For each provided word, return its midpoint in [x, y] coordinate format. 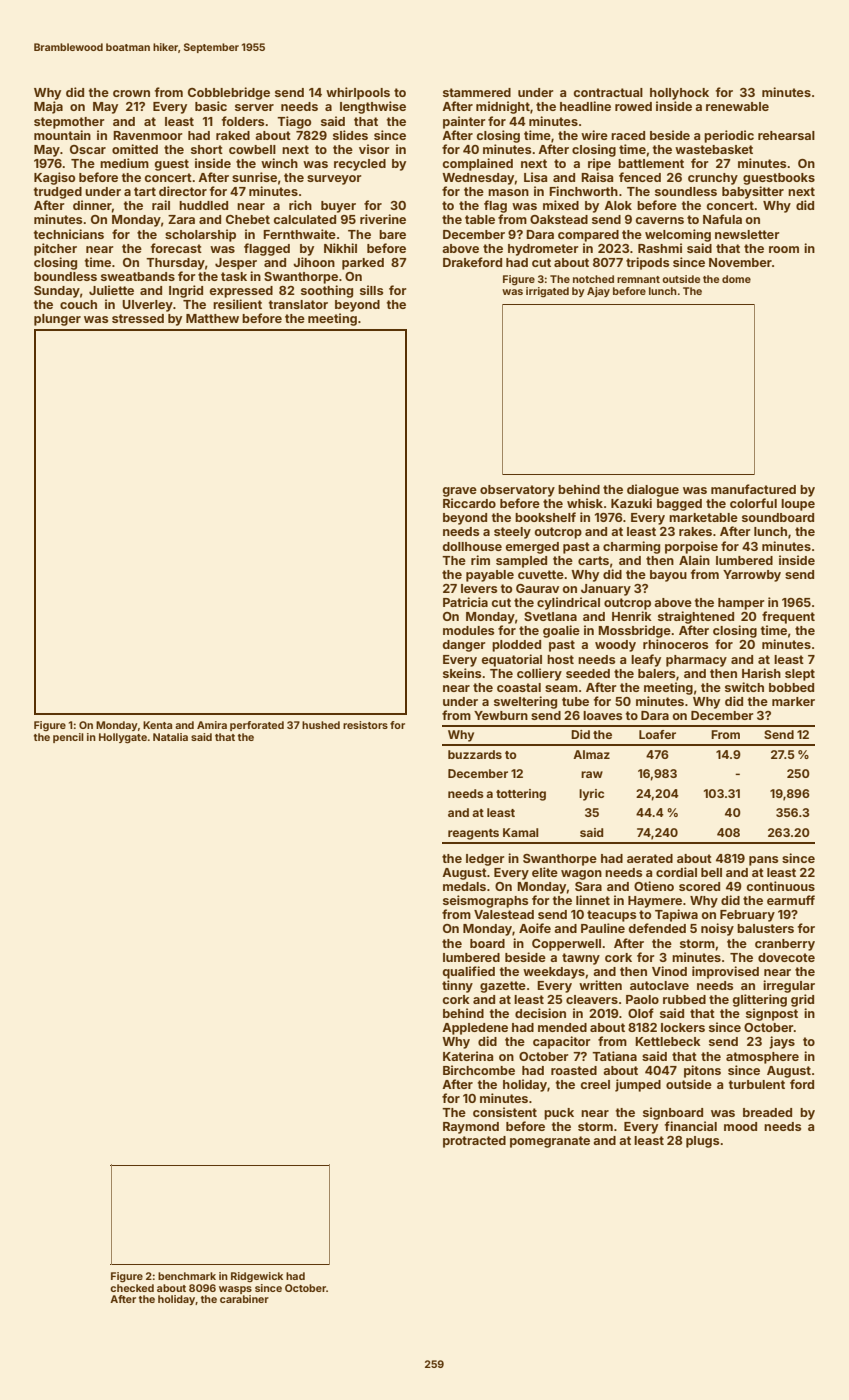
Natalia [170, 737]
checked [132, 1288]
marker [793, 701]
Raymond [471, 1128]
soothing [327, 291]
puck [559, 1114]
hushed [321, 725]
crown [131, 93]
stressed [138, 318]
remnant [638, 279]
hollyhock [679, 94]
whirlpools [358, 93]
